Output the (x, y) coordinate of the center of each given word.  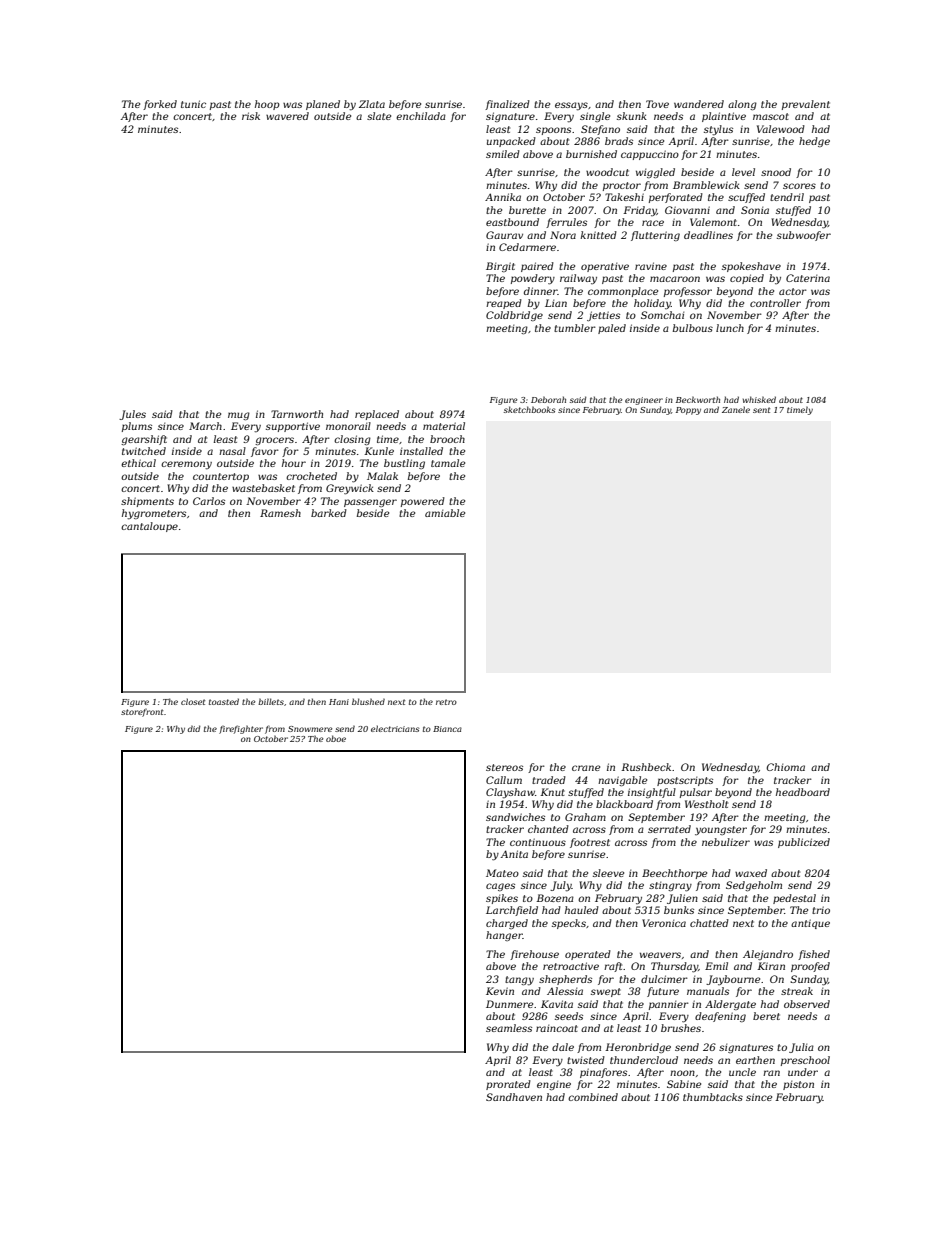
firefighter (241, 729)
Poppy (688, 411)
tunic (193, 104)
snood (776, 172)
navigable (622, 781)
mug (239, 416)
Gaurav (504, 235)
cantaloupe (149, 527)
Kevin (500, 991)
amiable (445, 513)
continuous (538, 842)
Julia (801, 1048)
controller (775, 303)
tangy (519, 981)
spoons (553, 131)
